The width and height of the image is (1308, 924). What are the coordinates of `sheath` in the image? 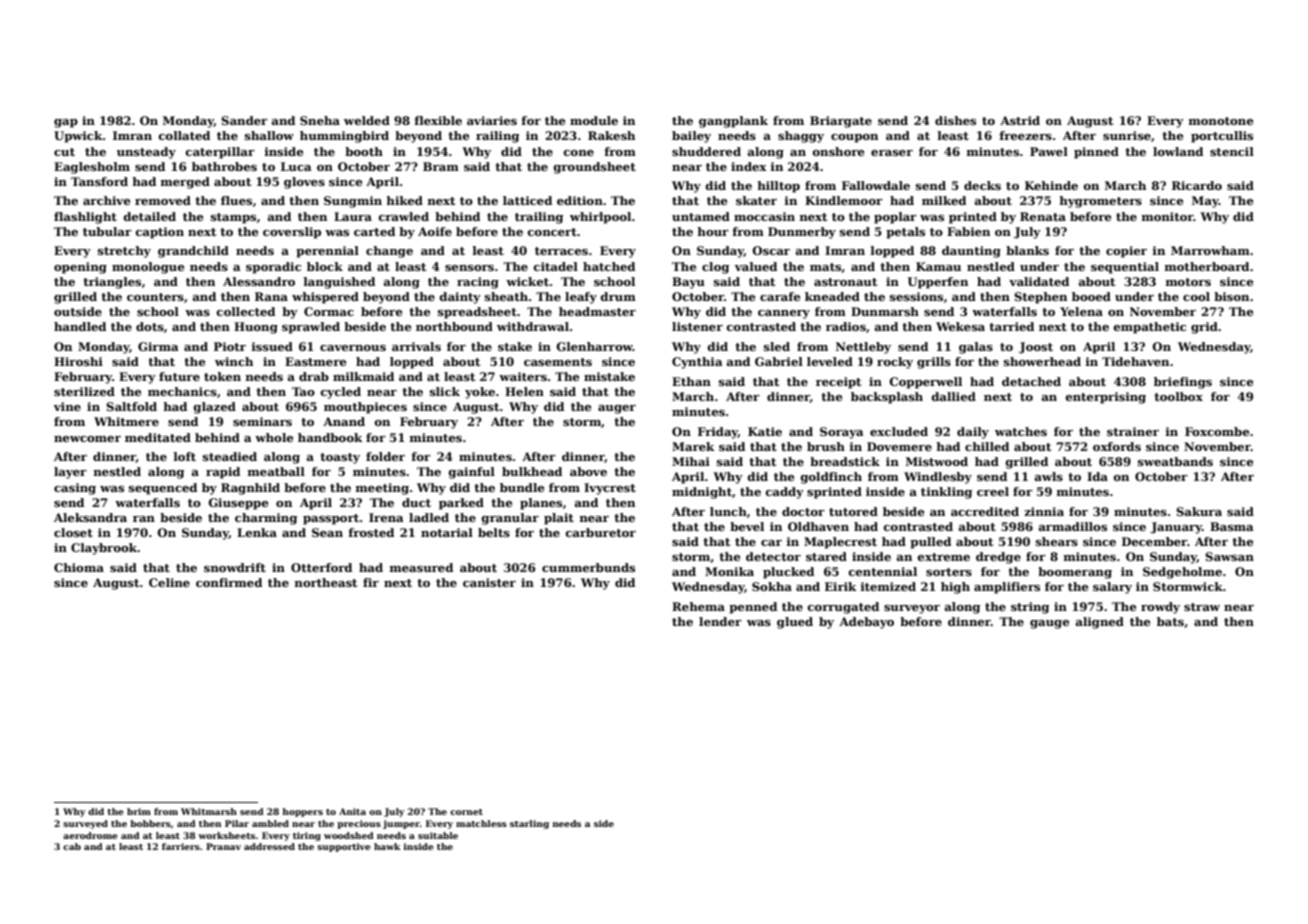 It's located at (506, 296).
